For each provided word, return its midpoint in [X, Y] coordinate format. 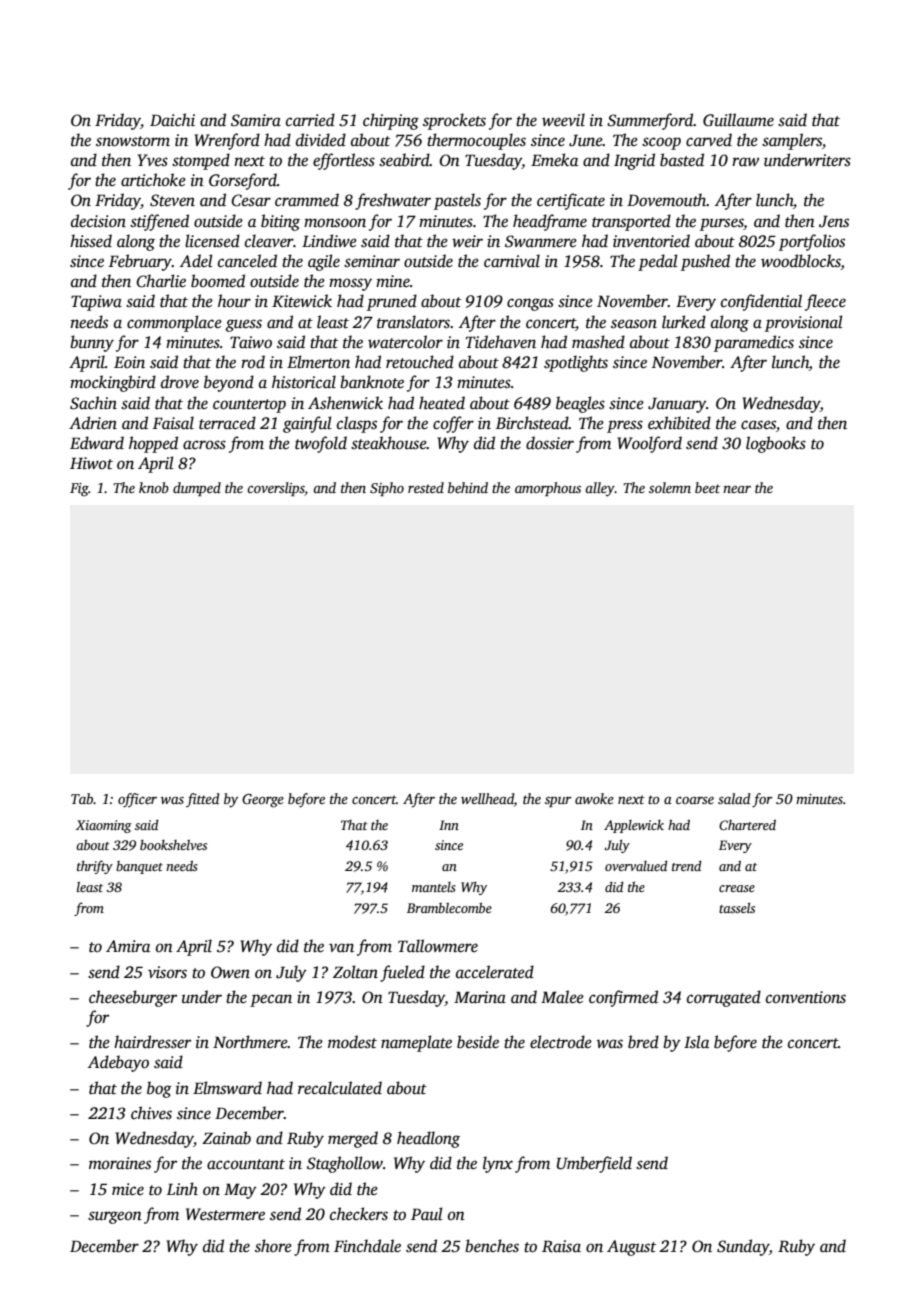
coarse [695, 800]
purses [722, 224]
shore [273, 1246]
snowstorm [133, 141]
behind [468, 487]
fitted [203, 800]
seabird [404, 160]
